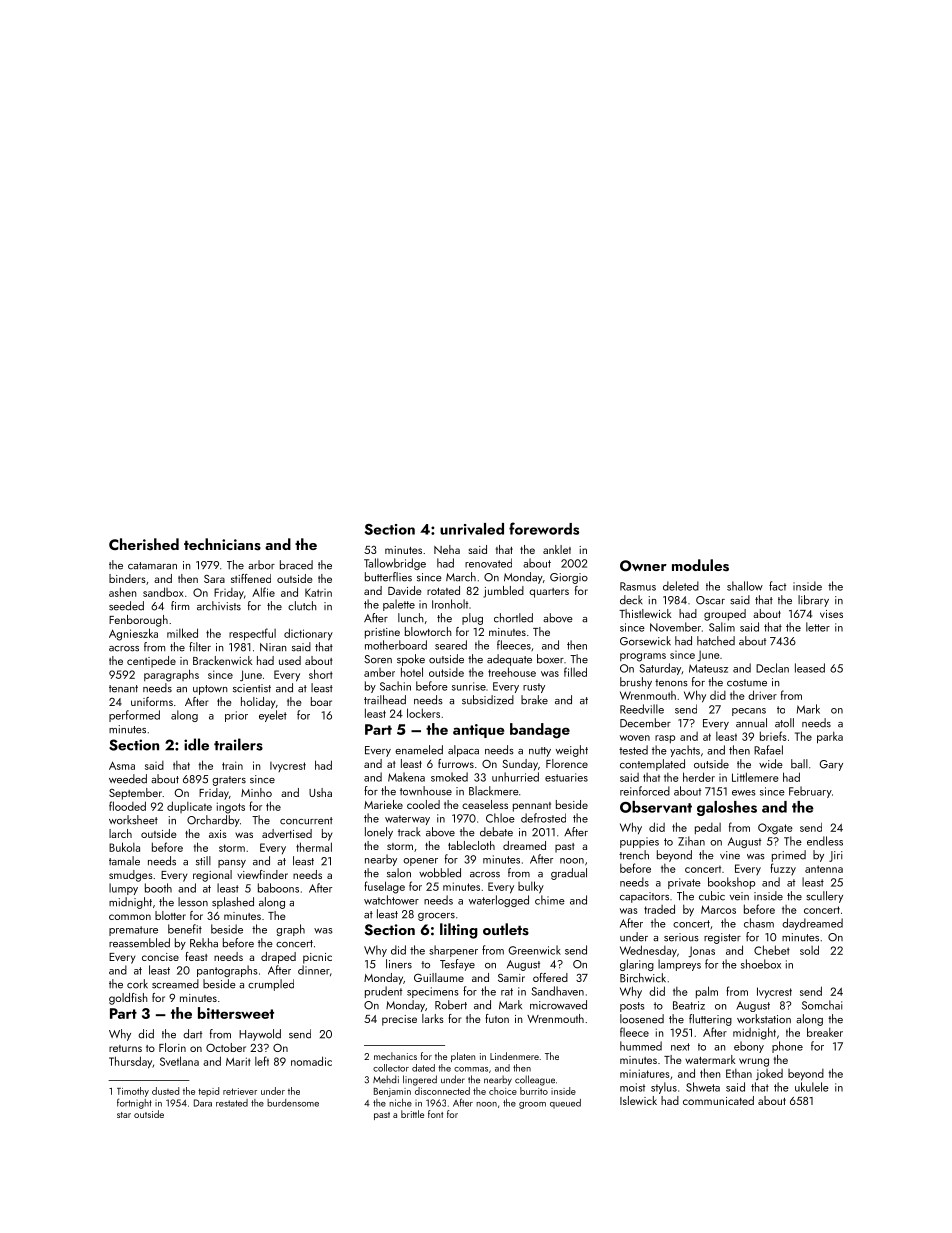  I want to click on filled, so click(575, 672).
